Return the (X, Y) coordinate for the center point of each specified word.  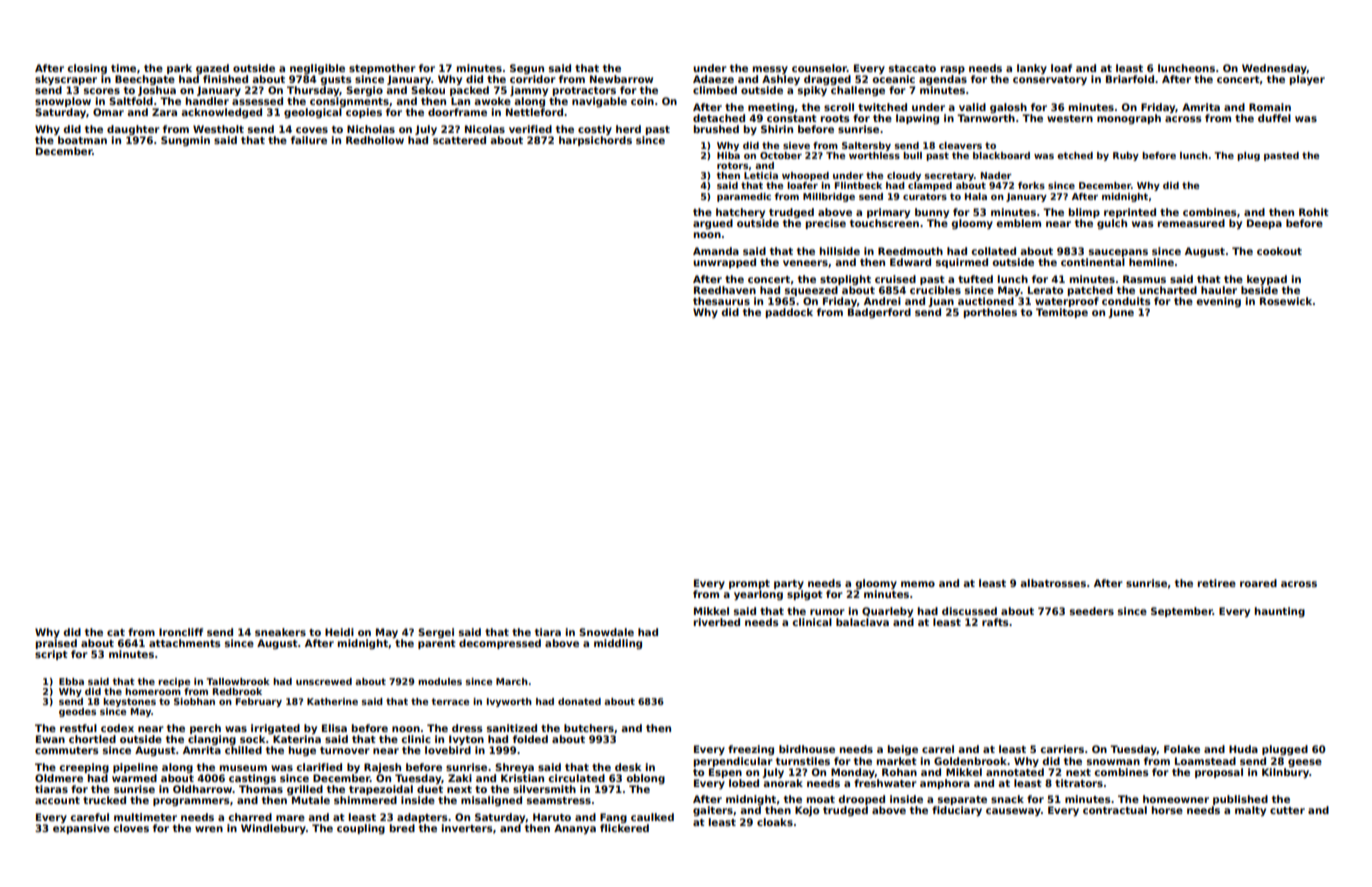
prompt (749, 584)
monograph (1129, 119)
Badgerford (879, 313)
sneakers (280, 632)
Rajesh (382, 768)
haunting (1280, 612)
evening (1218, 302)
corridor (533, 79)
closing (87, 69)
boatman (82, 140)
